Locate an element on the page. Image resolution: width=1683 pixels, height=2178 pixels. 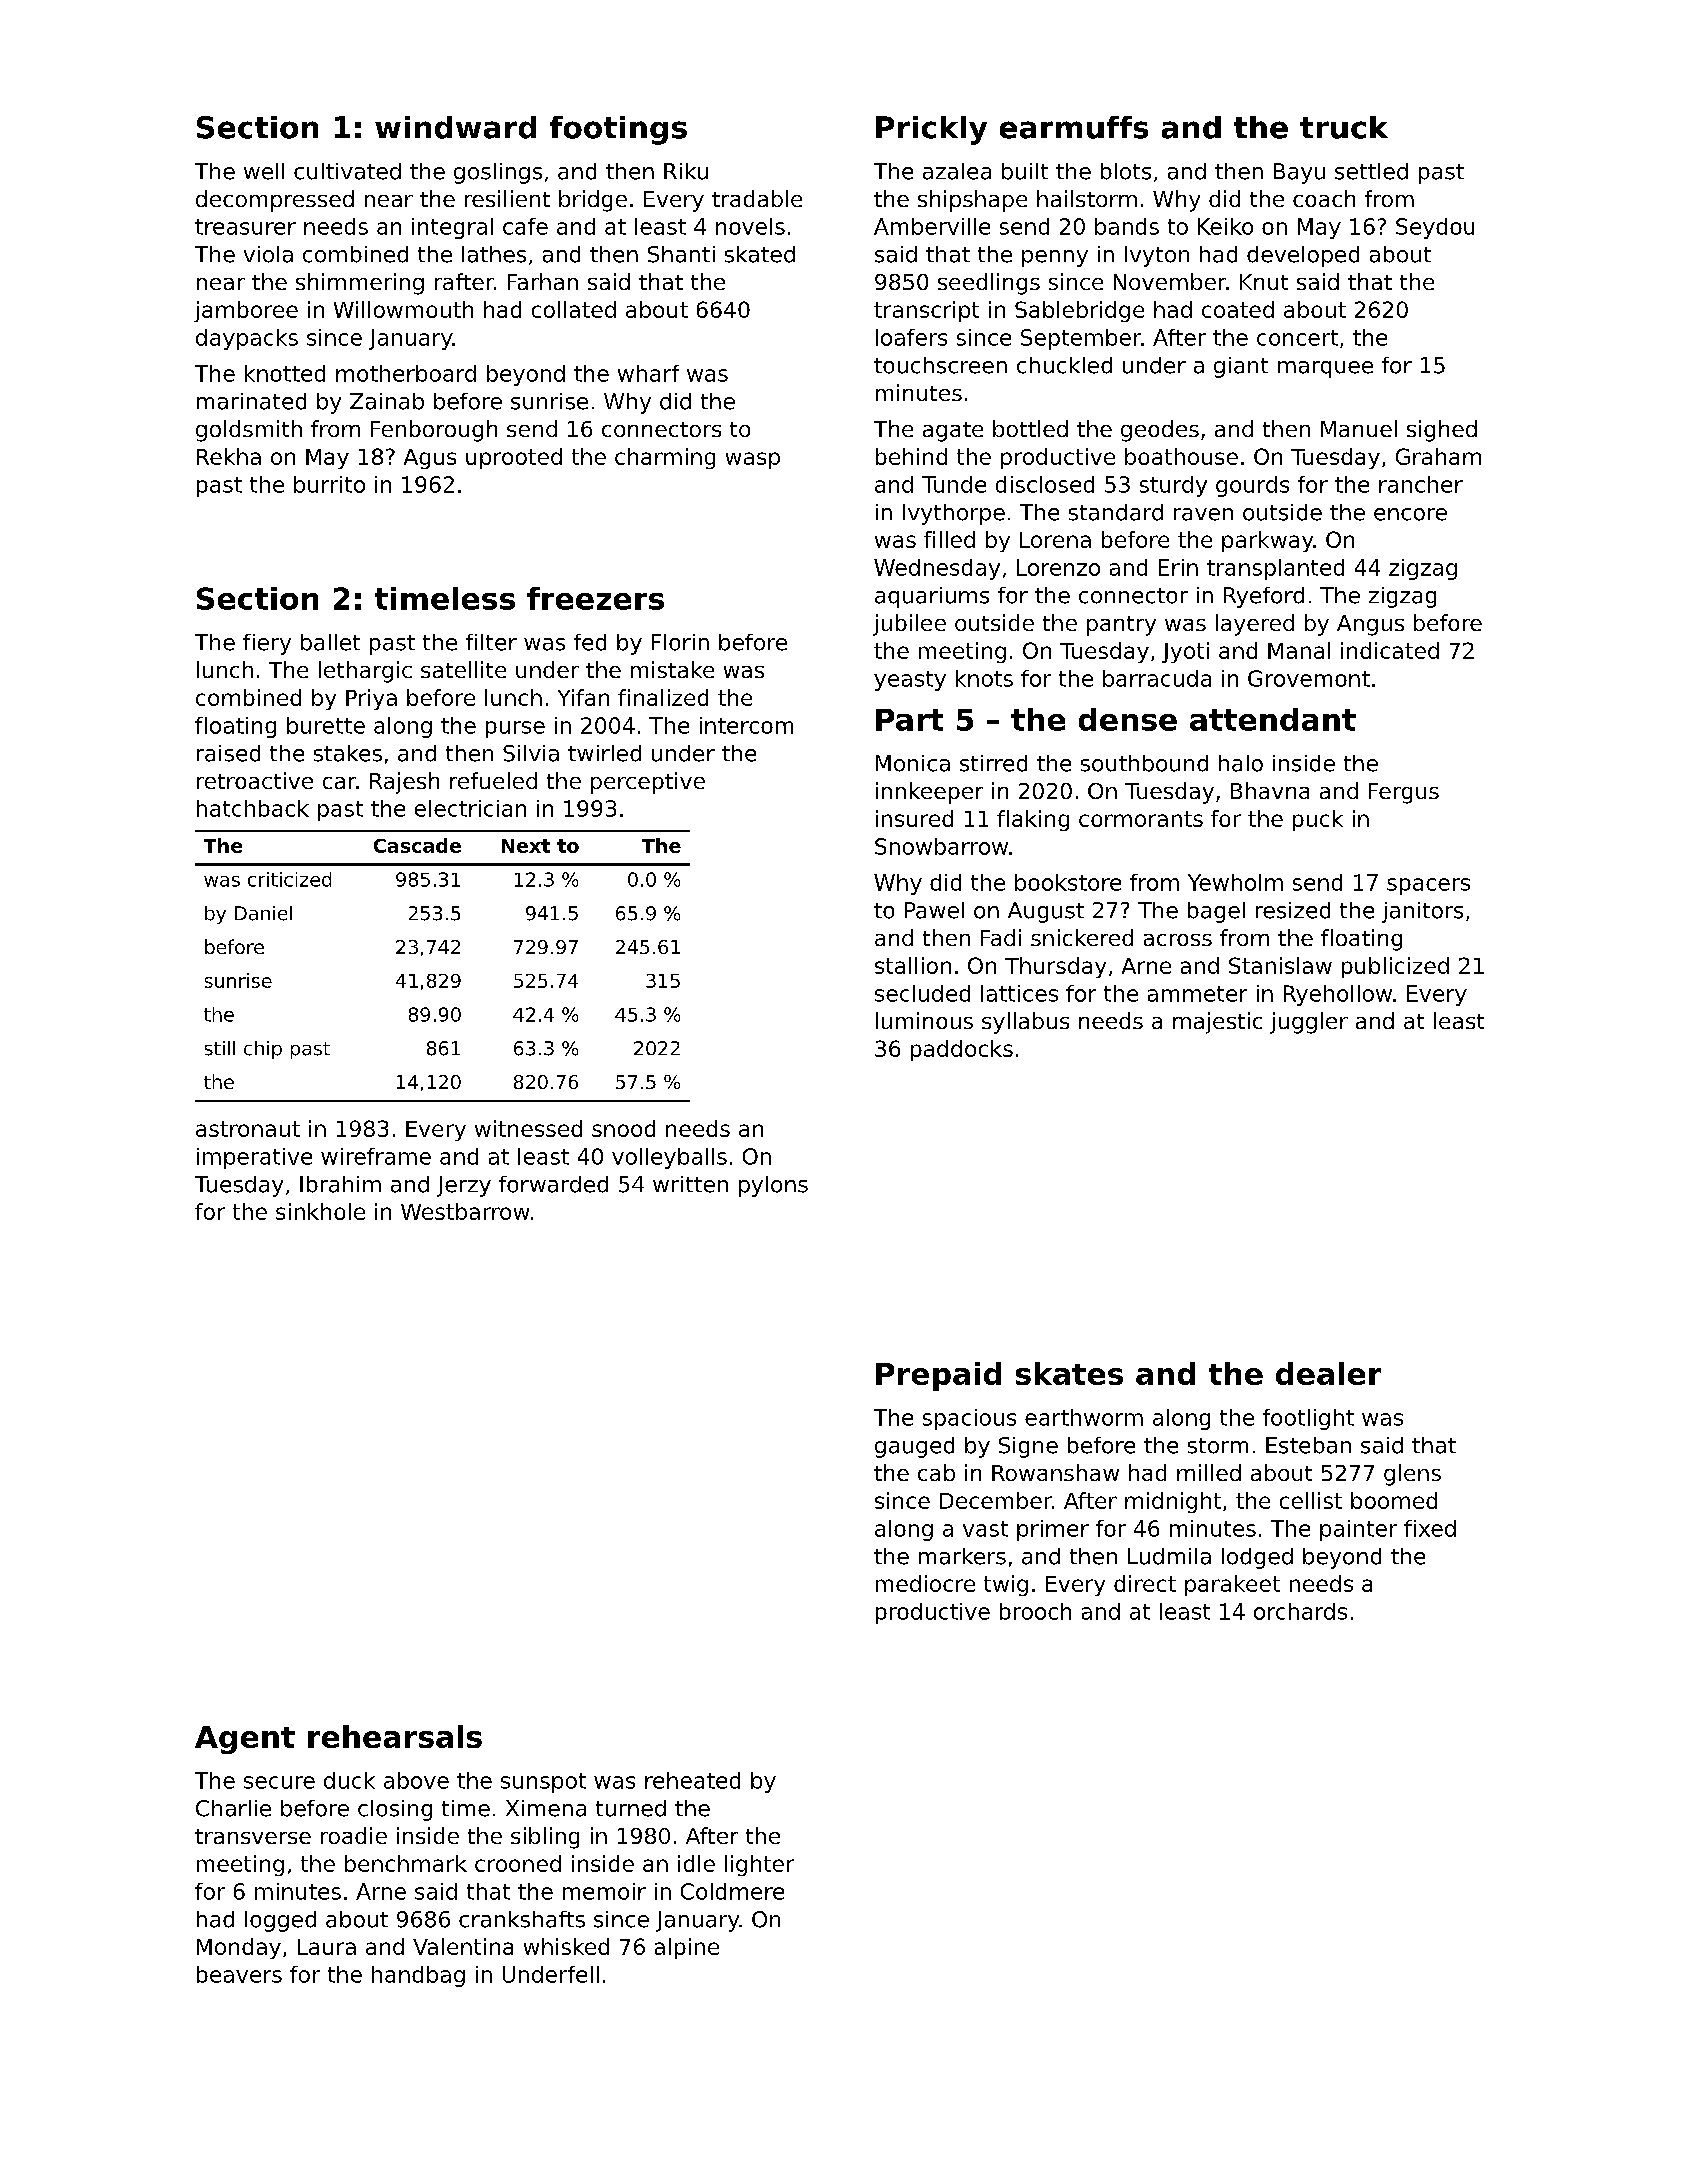
rehearsals is located at coordinates (395, 1736).
